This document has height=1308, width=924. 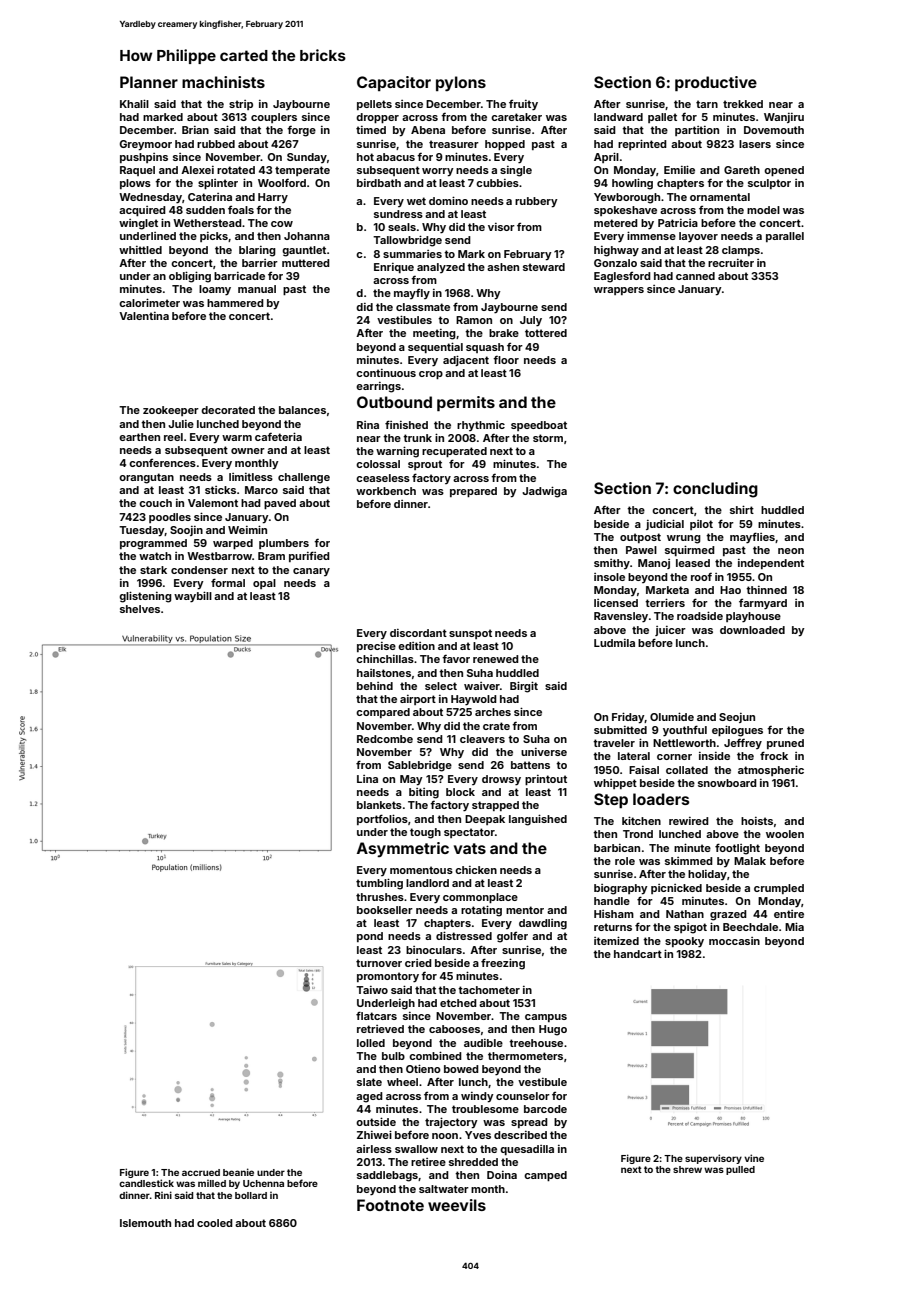 I want to click on cow, so click(x=282, y=224).
